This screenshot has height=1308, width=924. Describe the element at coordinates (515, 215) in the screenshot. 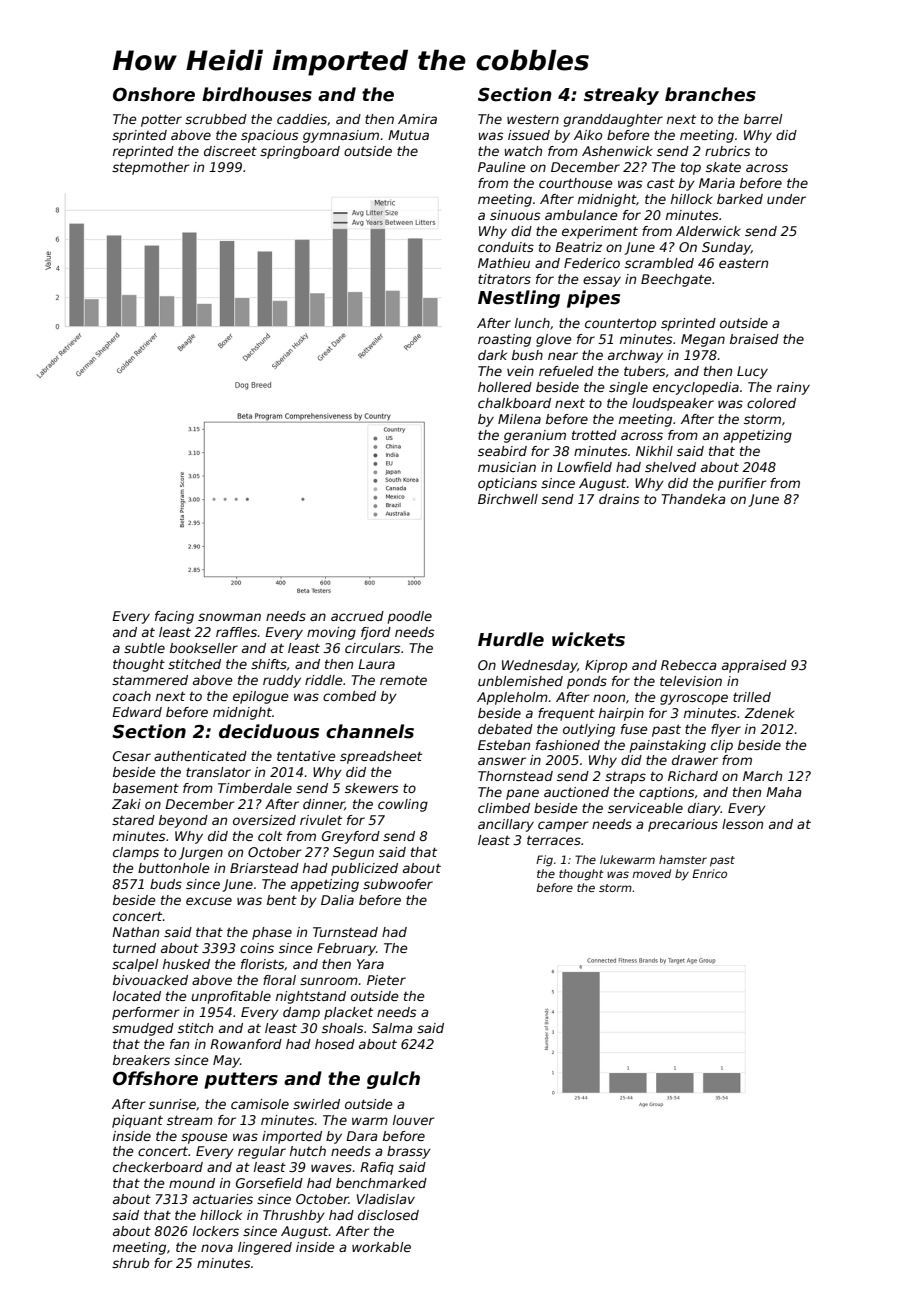

I see `sinuous` at that location.
